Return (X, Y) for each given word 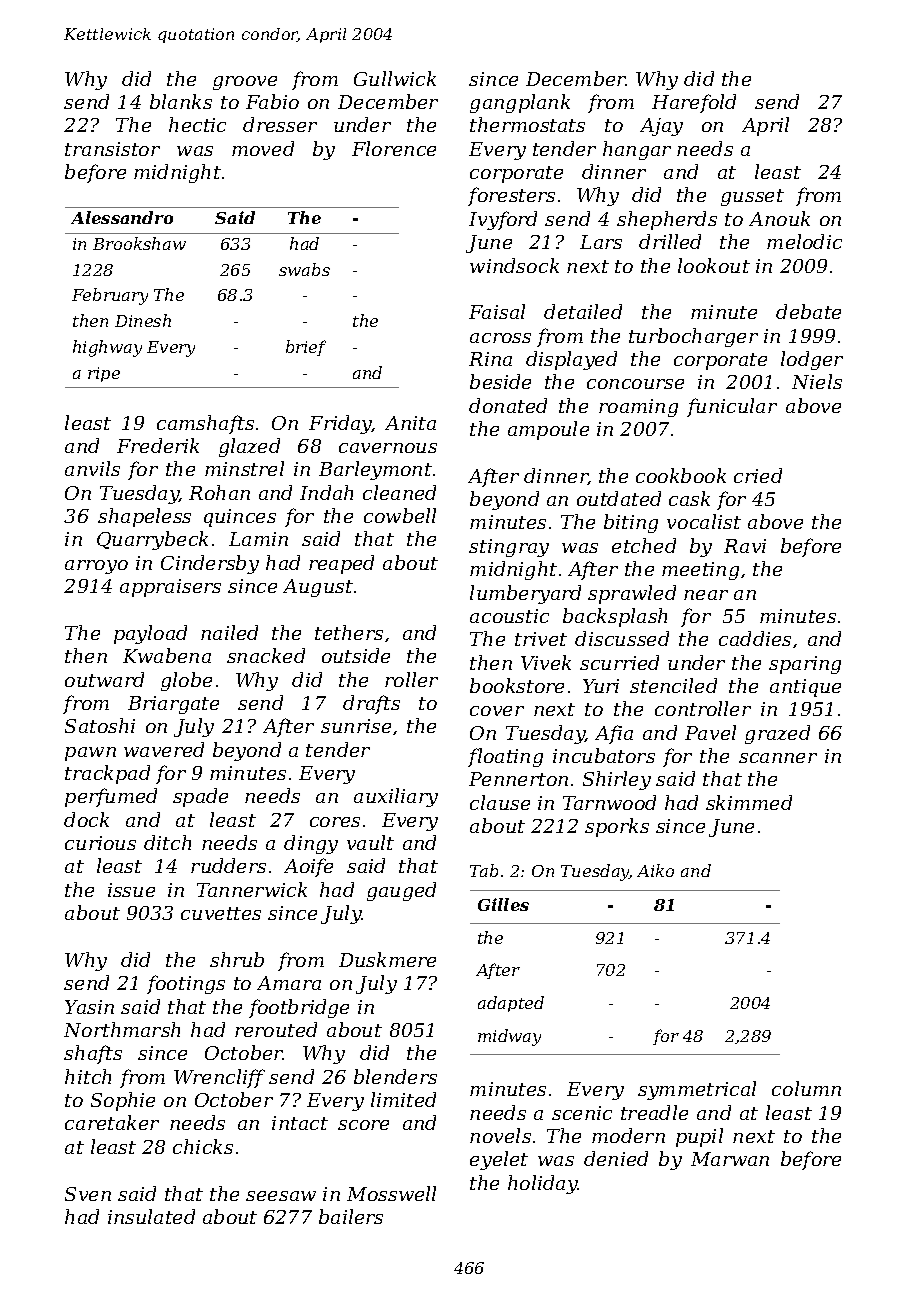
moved (263, 148)
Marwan (730, 1159)
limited (403, 1099)
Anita (410, 423)
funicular (732, 407)
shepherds (667, 220)
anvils (92, 468)
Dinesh (143, 320)
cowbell (400, 515)
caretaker (112, 1122)
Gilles (503, 904)
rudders (228, 865)
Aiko (655, 870)
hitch (88, 1076)
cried (758, 475)
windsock (514, 265)
